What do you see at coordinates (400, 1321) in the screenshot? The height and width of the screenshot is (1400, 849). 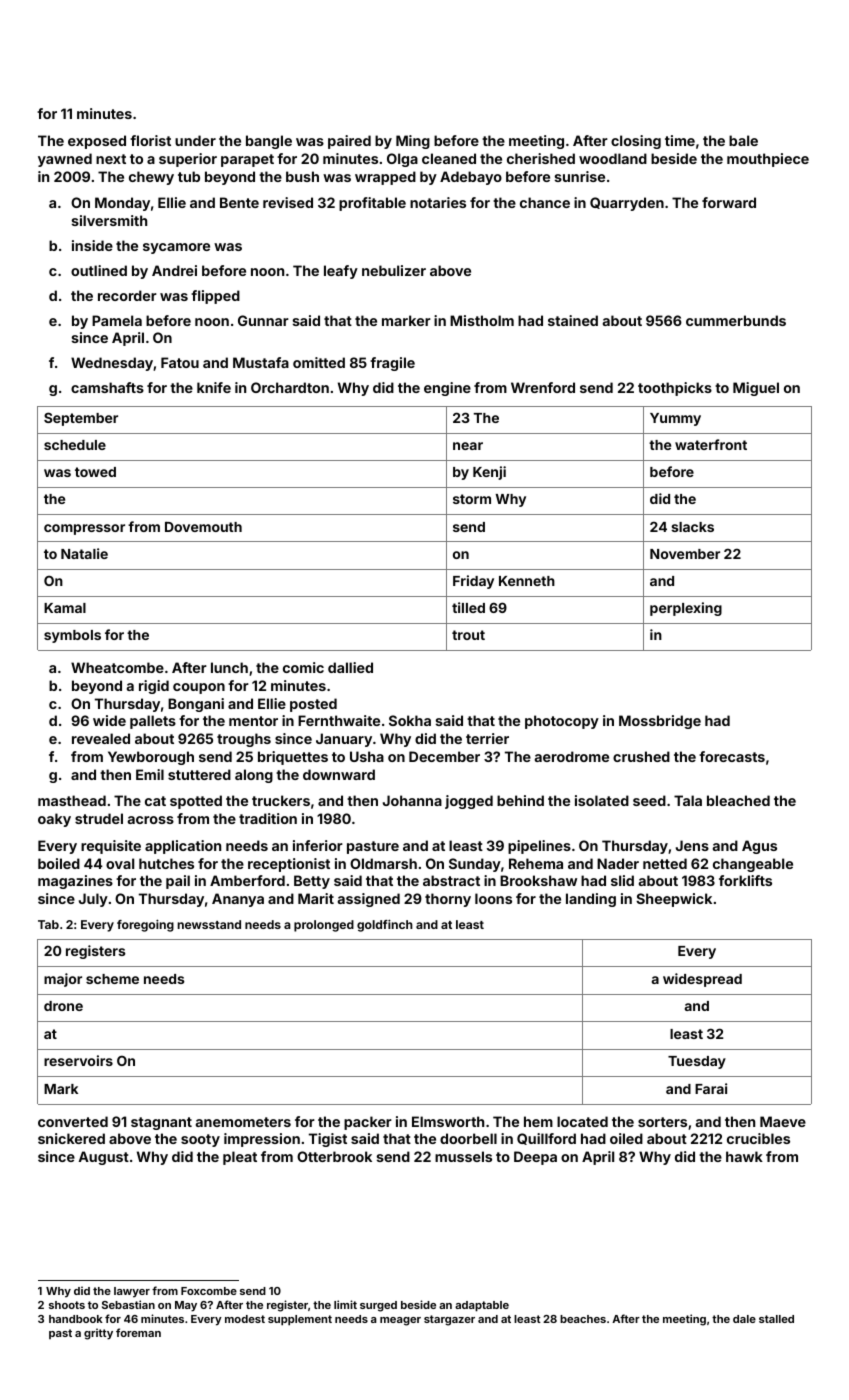 I see `meager` at bounding box center [400, 1321].
